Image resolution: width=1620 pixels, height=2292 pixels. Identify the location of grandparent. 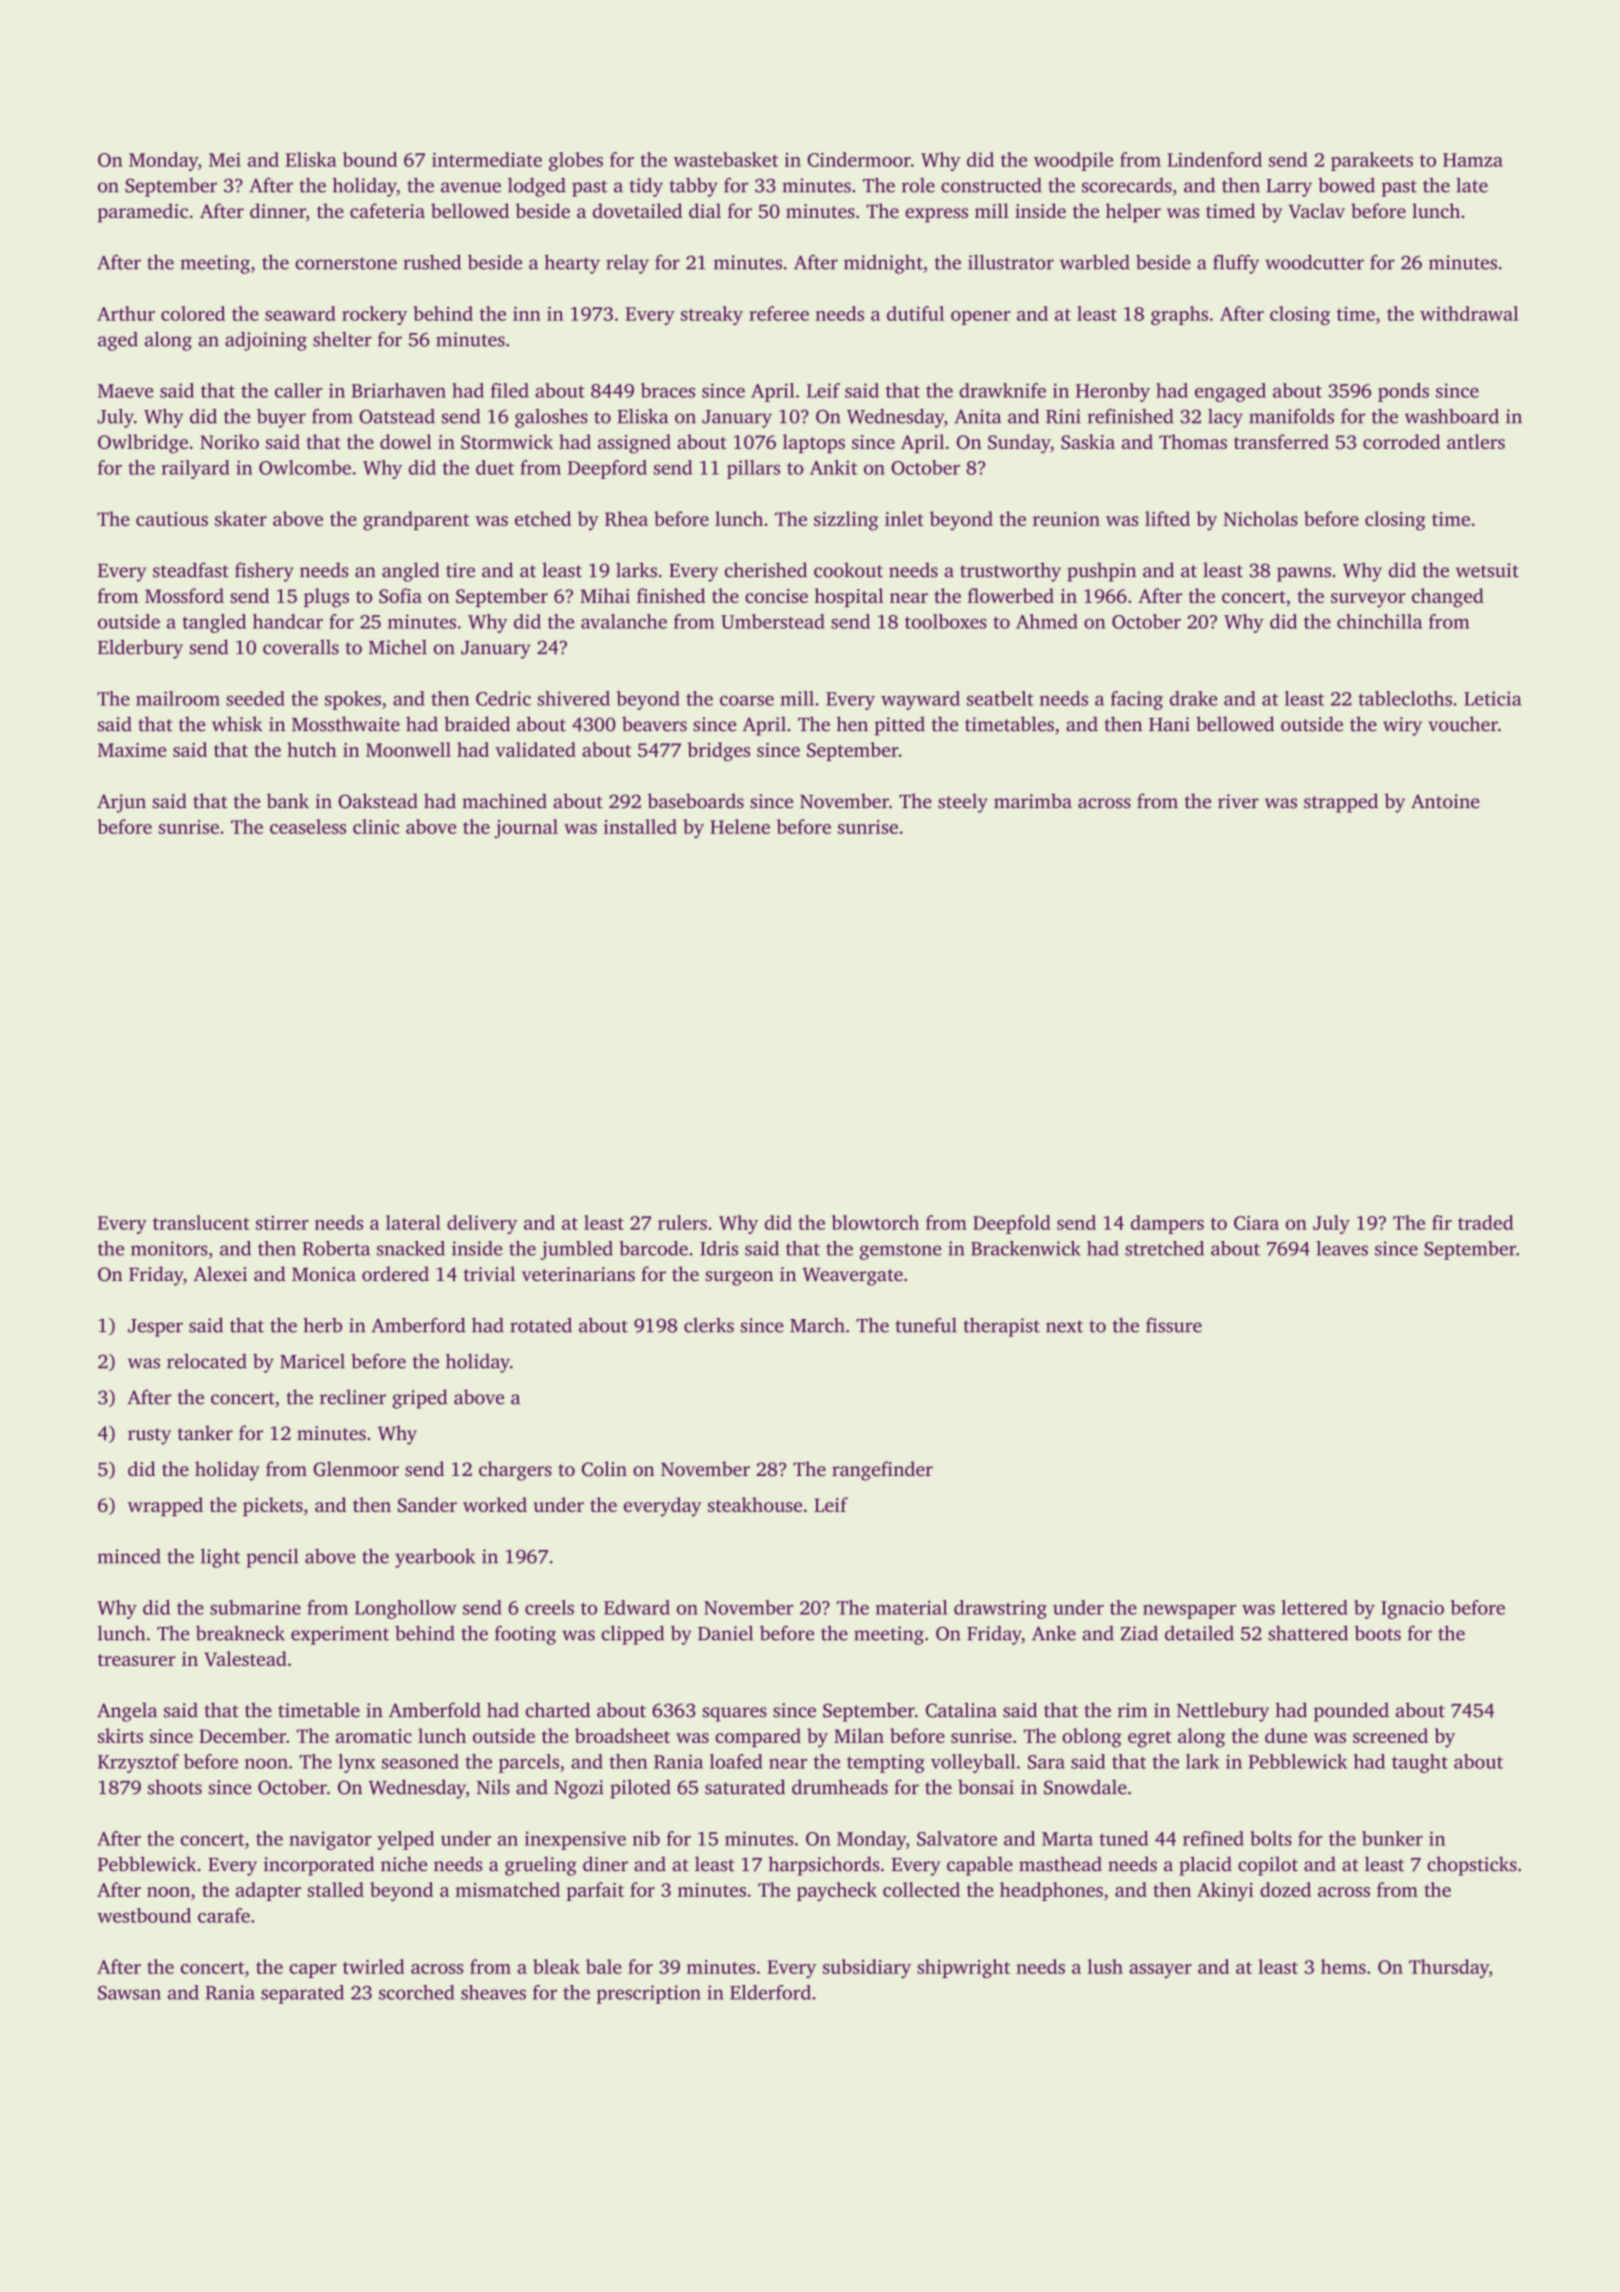
(416, 521).
